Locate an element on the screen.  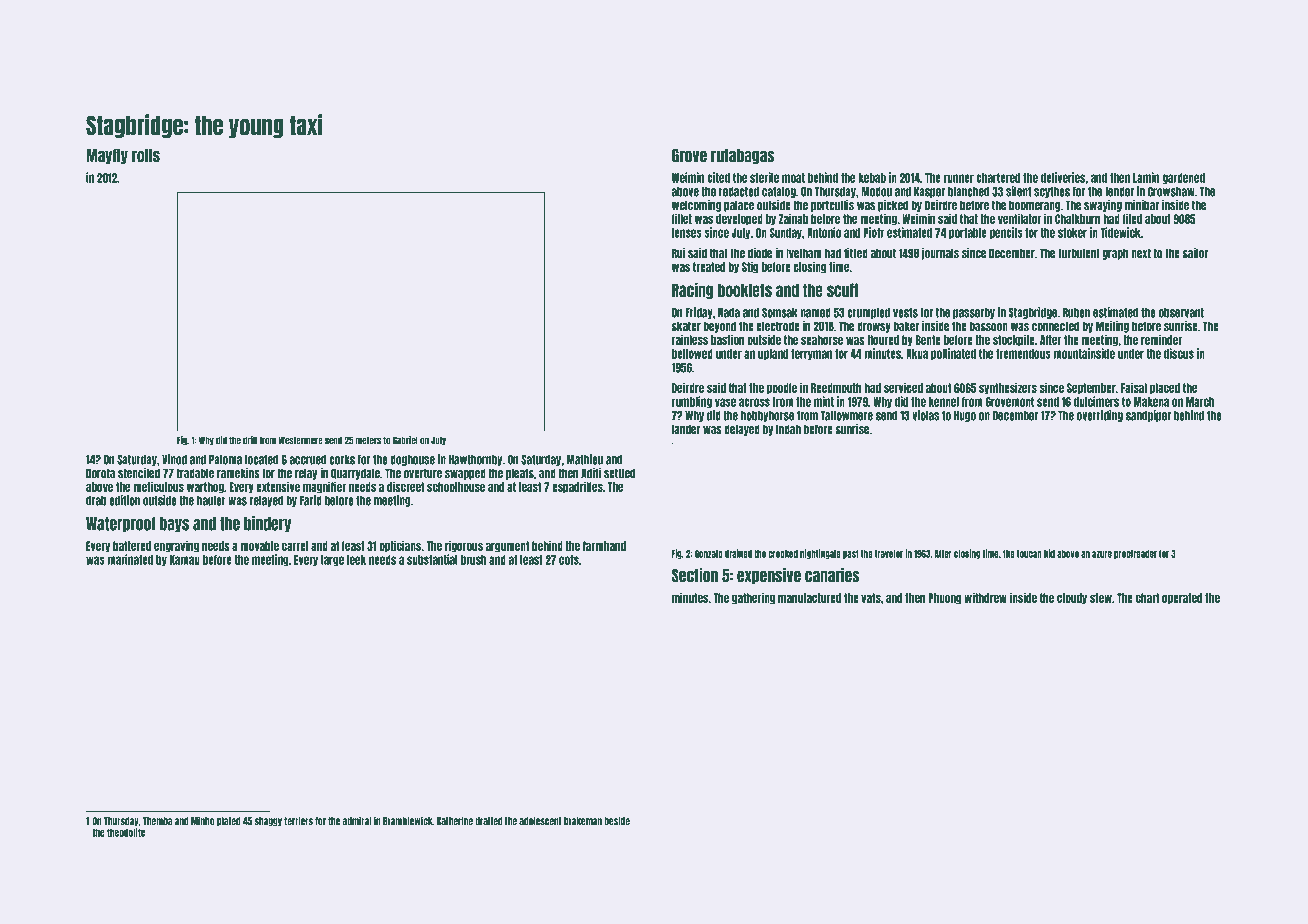
Racing is located at coordinates (692, 290).
